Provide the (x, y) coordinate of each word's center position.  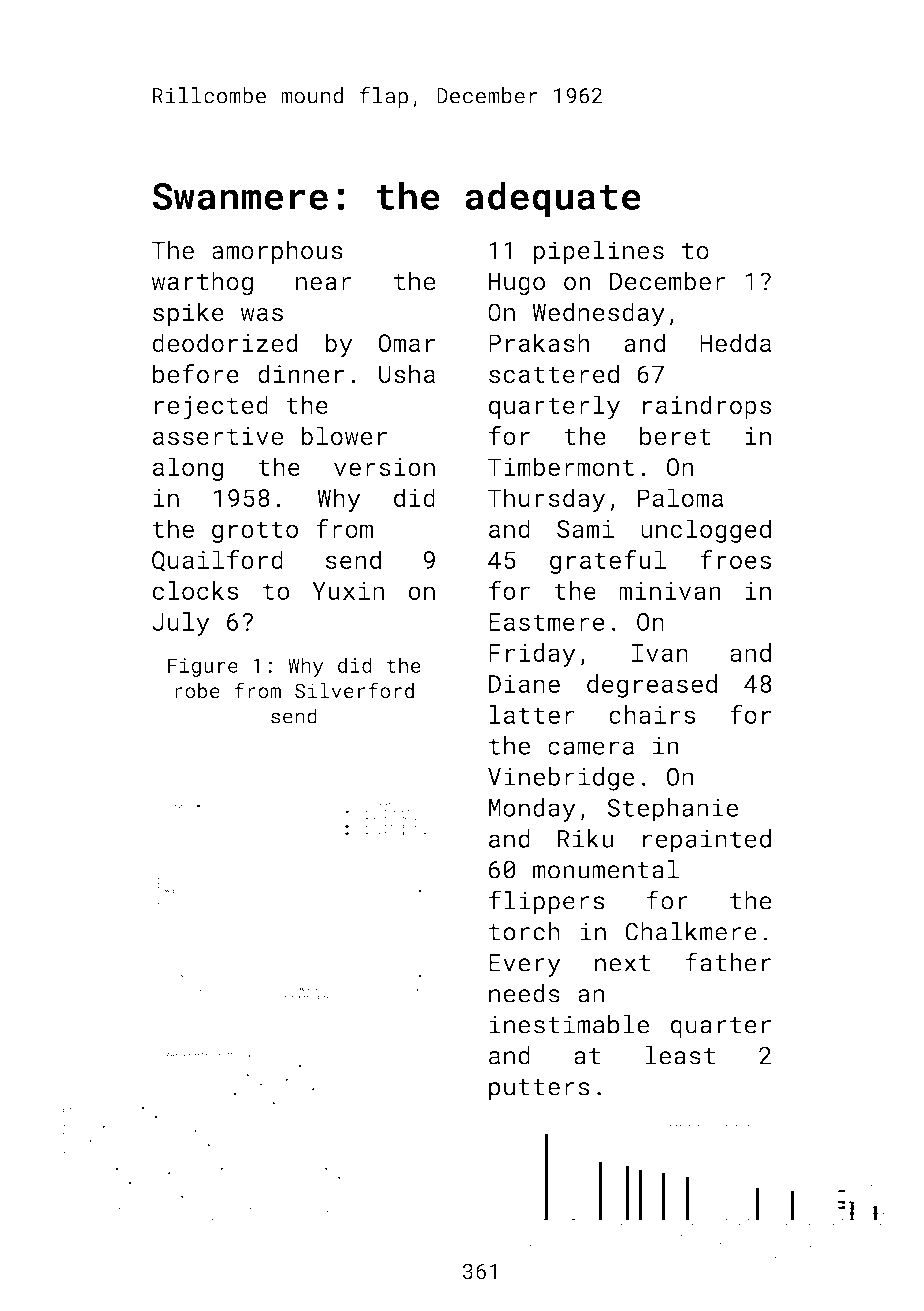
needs (524, 993)
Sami (585, 529)
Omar (406, 343)
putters (539, 1090)
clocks (195, 590)
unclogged (706, 531)
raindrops (707, 407)
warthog (202, 283)
